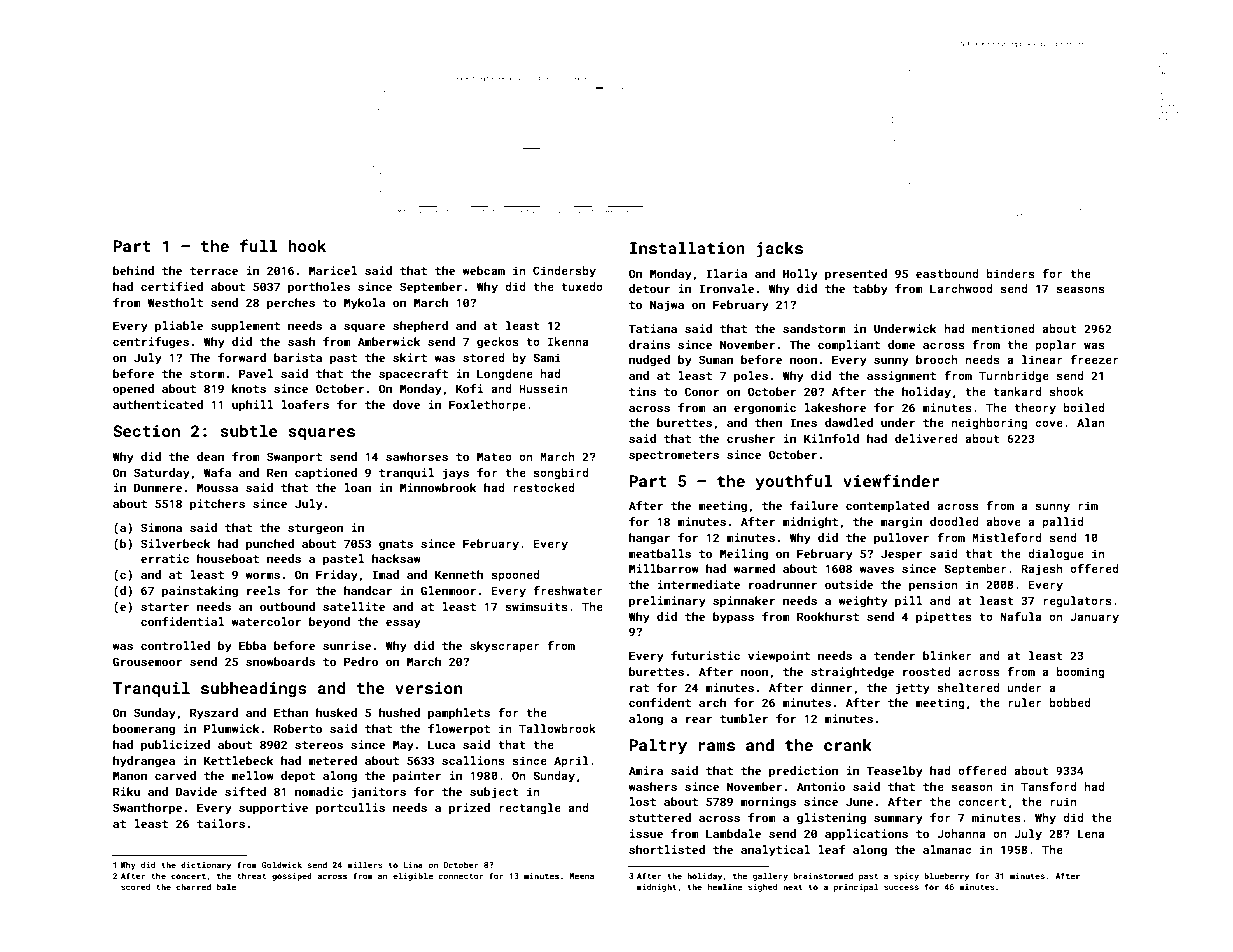 The image size is (1233, 952). Describe the element at coordinates (779, 250) in the document. I see `jacks` at that location.
